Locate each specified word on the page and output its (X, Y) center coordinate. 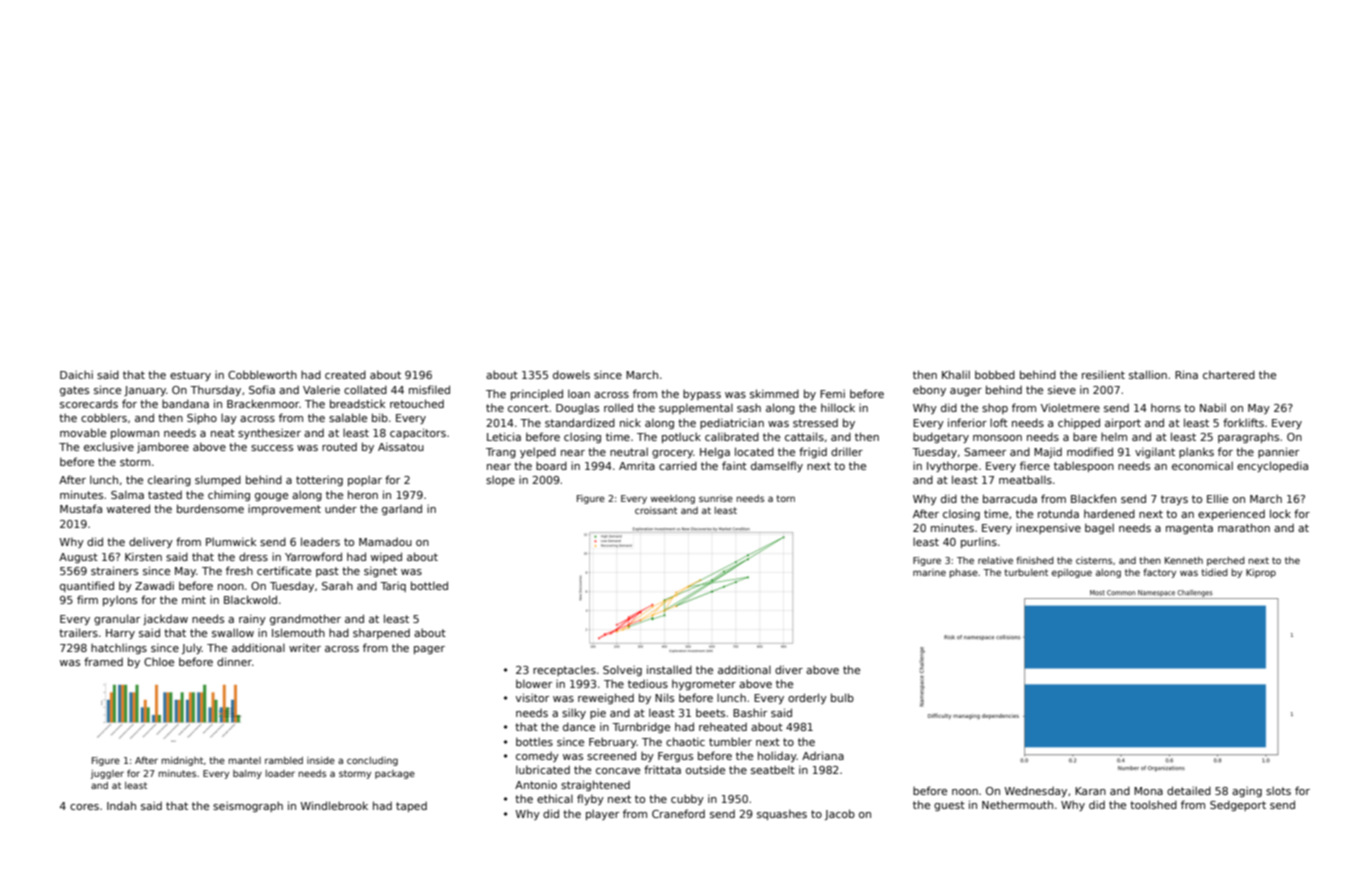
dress (253, 556)
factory (1159, 573)
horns (1166, 407)
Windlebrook (334, 805)
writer (305, 647)
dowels (571, 374)
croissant (656, 510)
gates (74, 391)
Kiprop (1261, 573)
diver (789, 669)
